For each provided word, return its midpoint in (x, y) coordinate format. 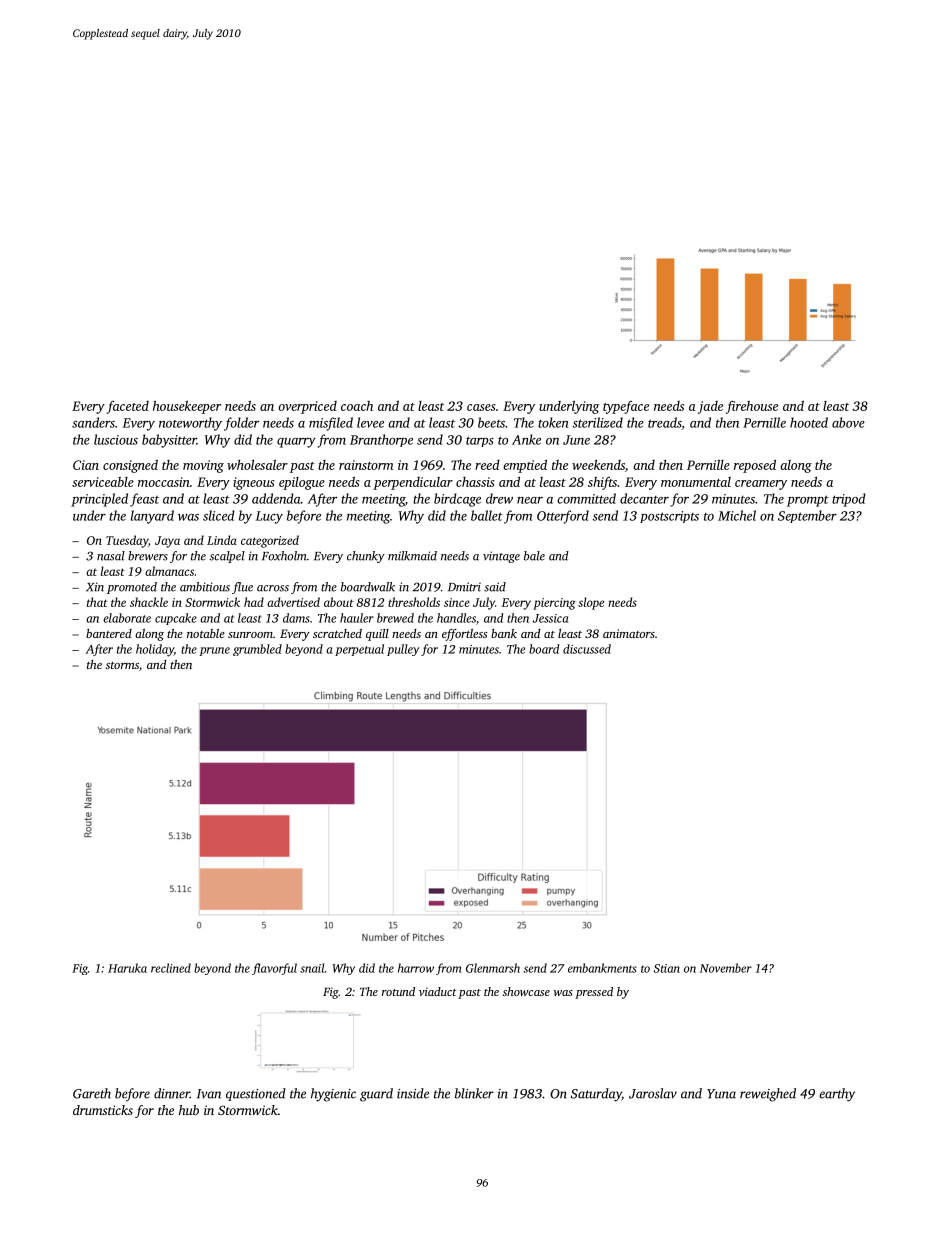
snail (312, 968)
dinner (172, 1093)
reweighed (768, 1095)
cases (481, 407)
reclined (171, 968)
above (848, 422)
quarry (296, 443)
